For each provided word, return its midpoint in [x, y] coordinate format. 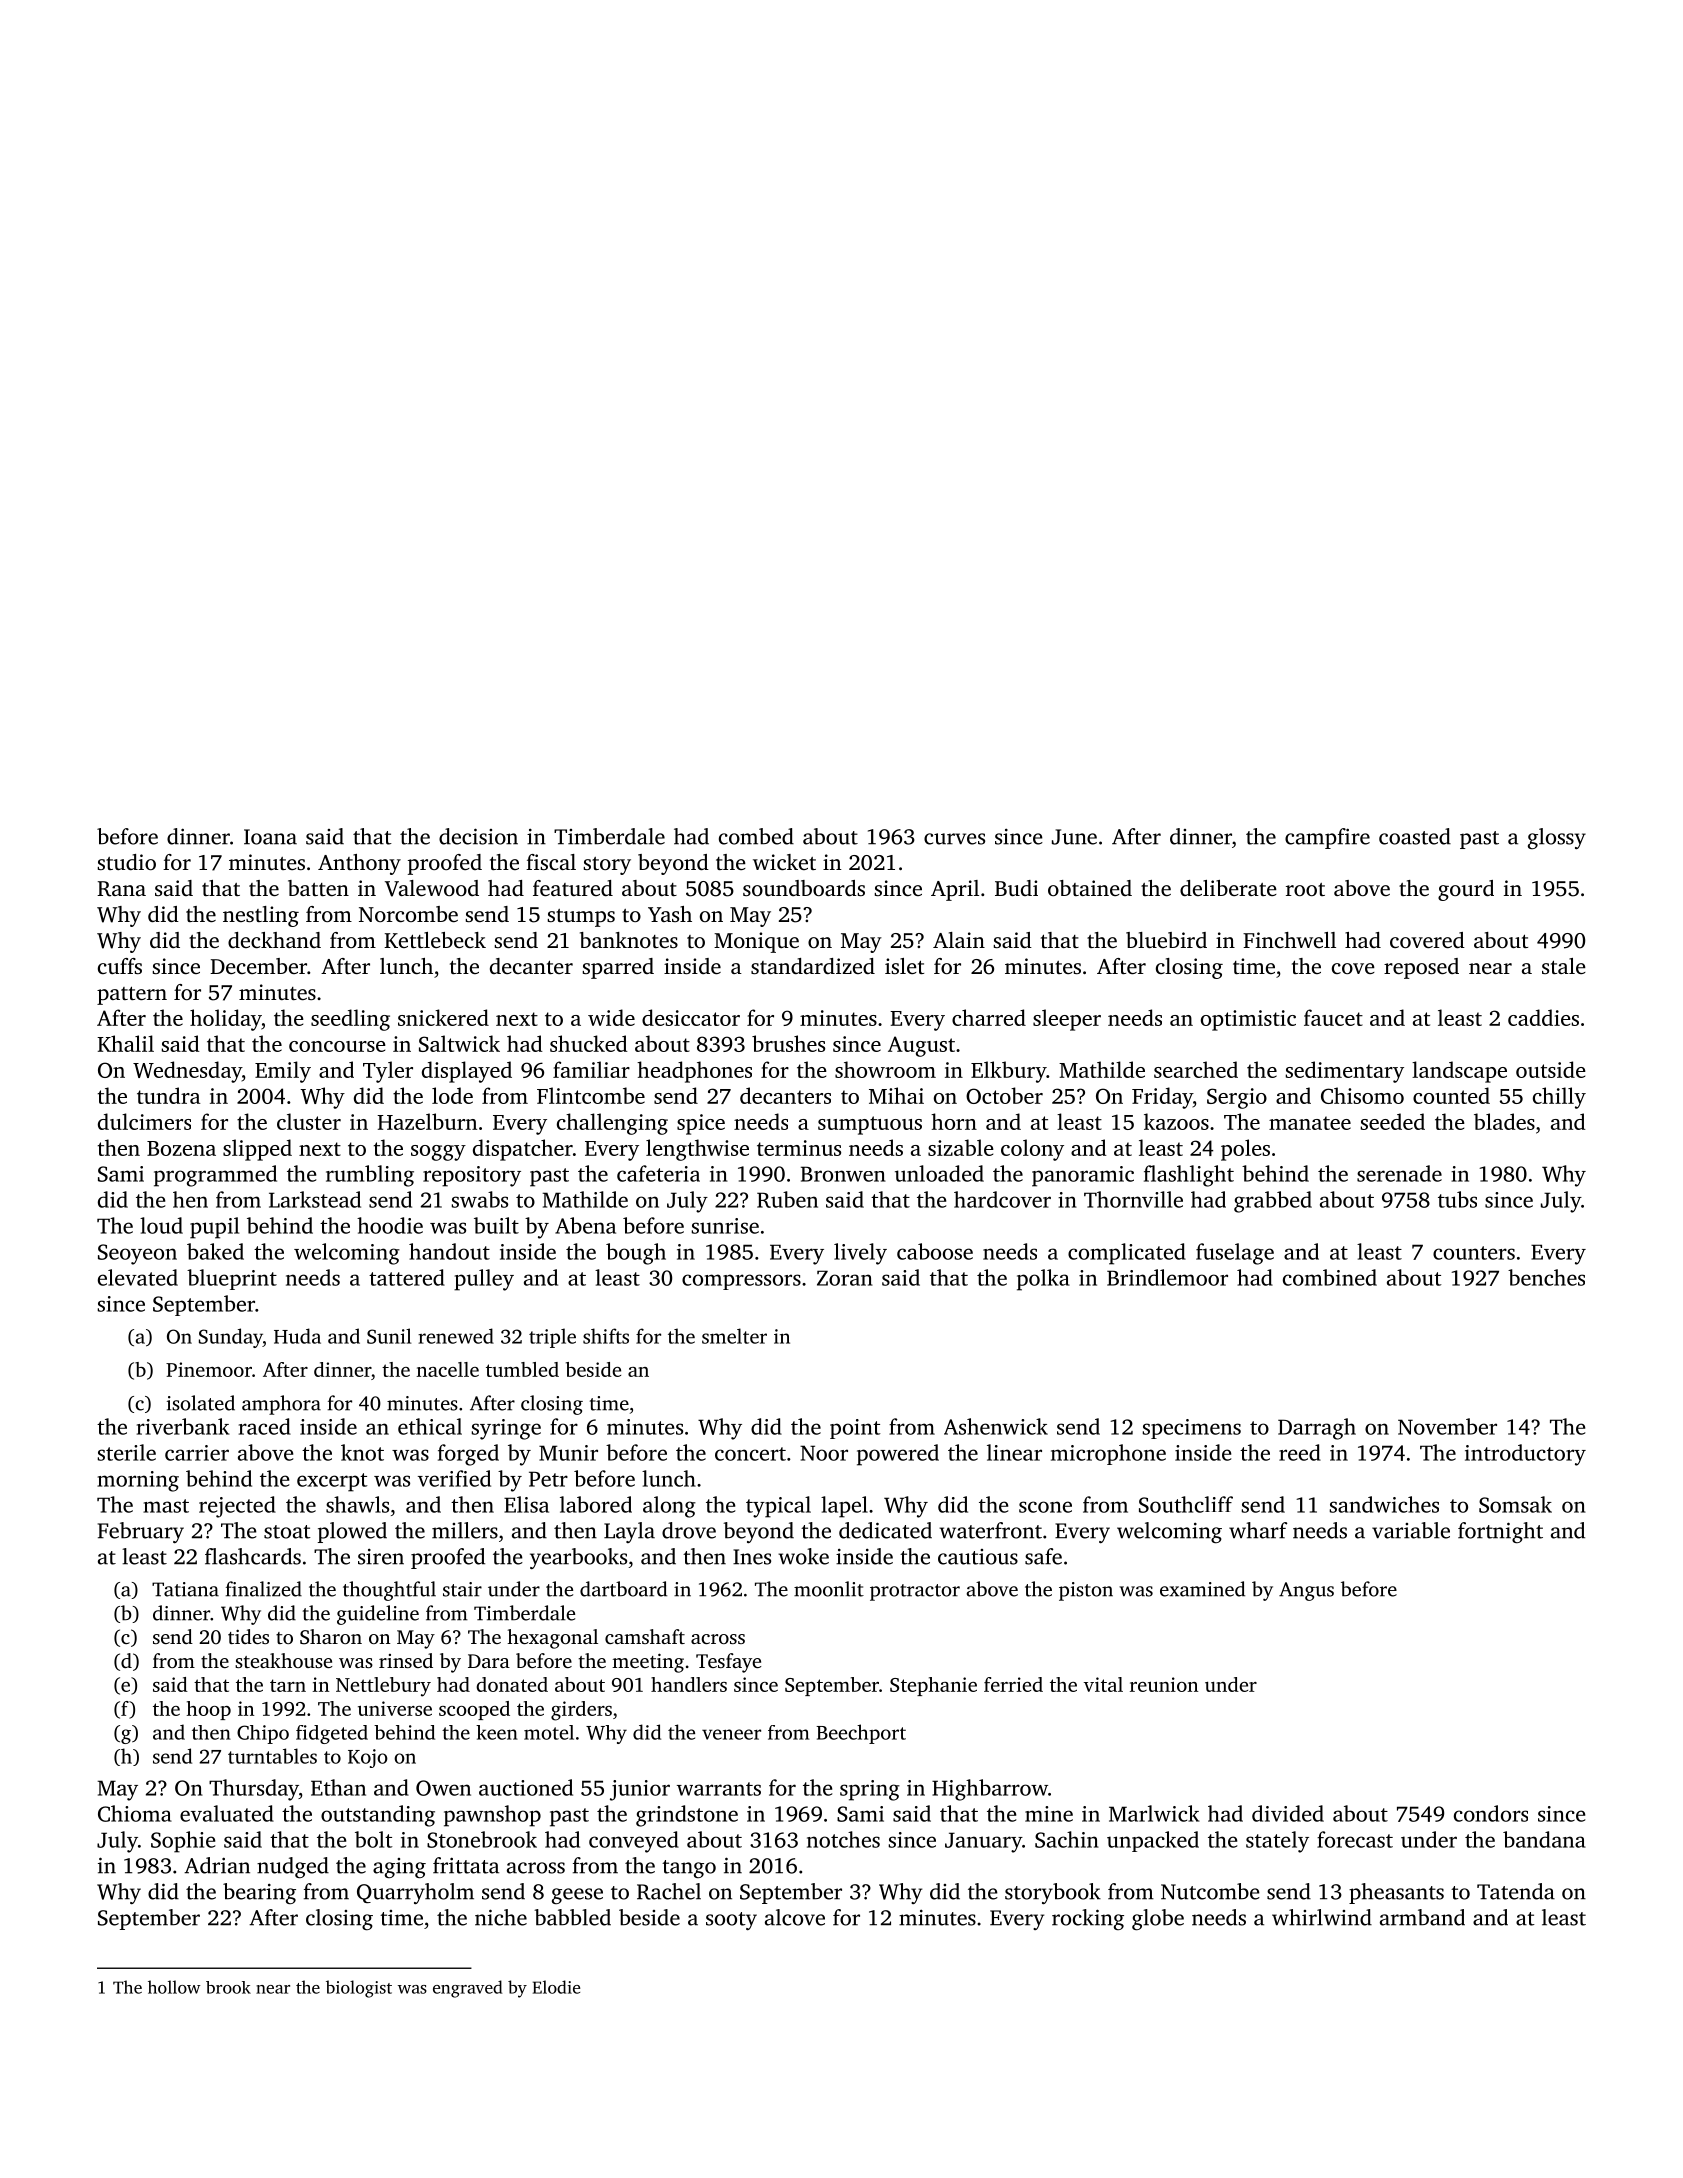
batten [318, 888]
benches [1546, 1277]
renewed [456, 1336]
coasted [1415, 836]
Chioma [135, 1813]
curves [954, 839]
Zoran [845, 1278]
